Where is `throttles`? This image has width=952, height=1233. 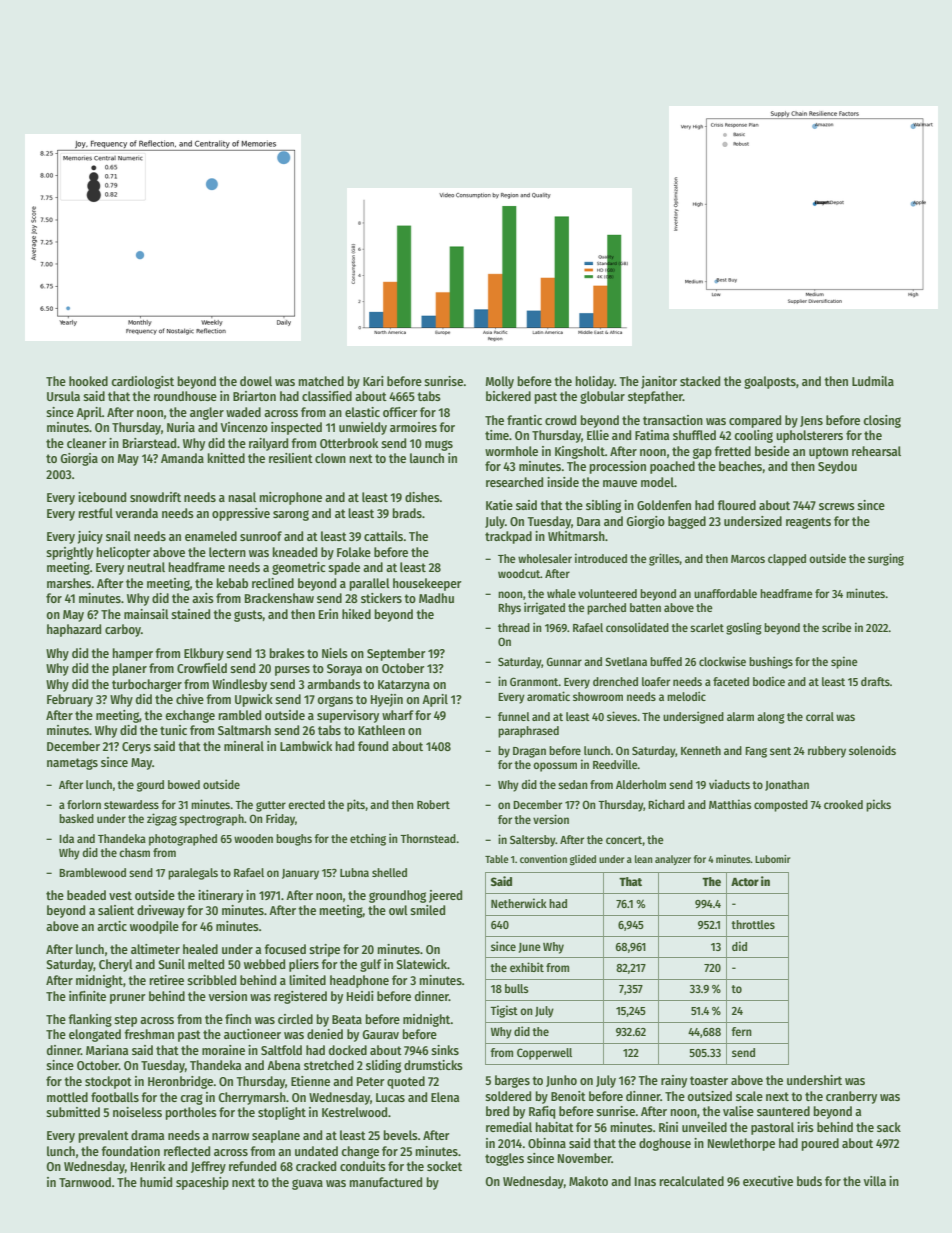
throttles is located at coordinates (753, 924).
